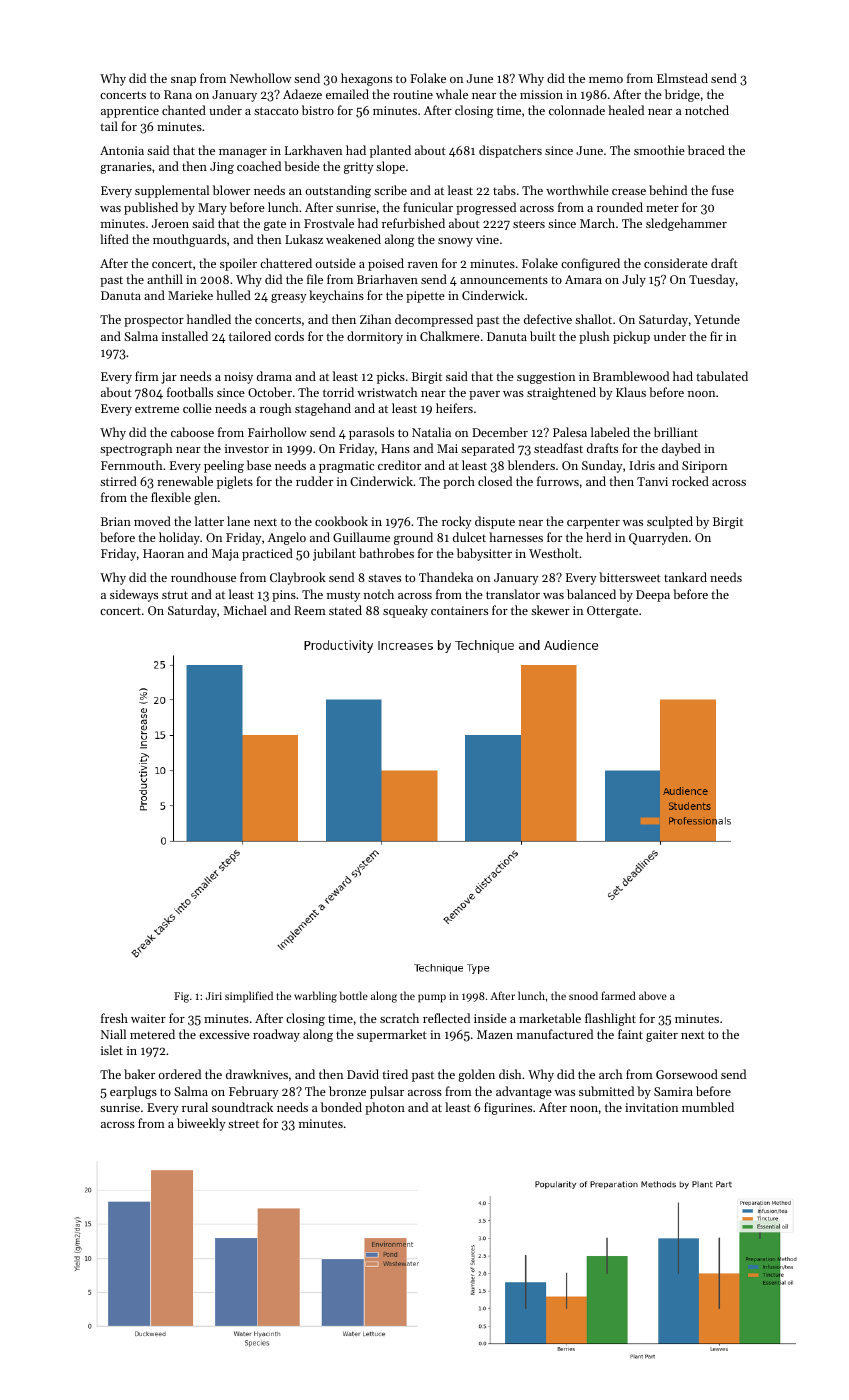 The width and height of the screenshot is (849, 1400). I want to click on stated, so click(345, 610).
